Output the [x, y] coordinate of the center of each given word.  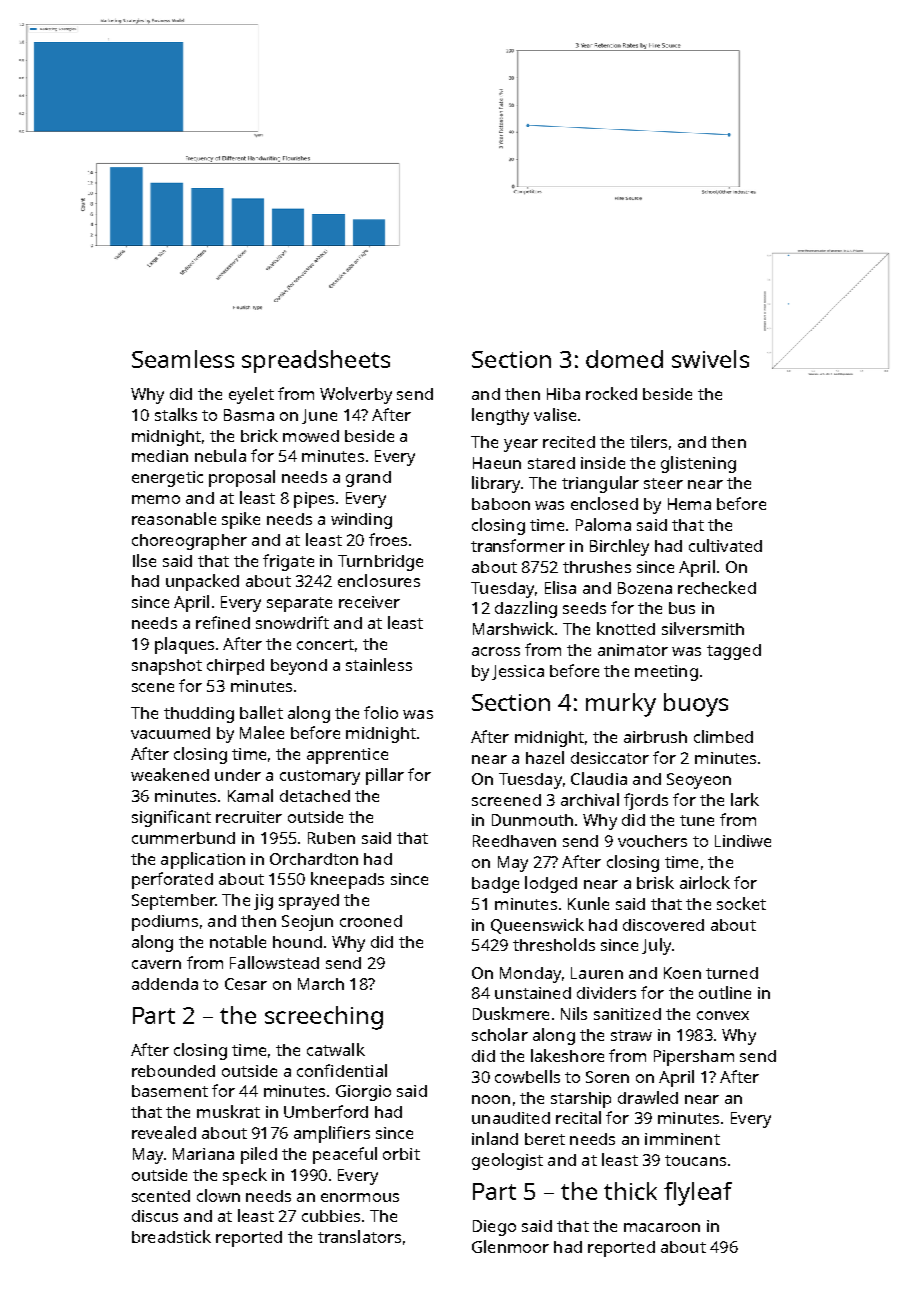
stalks [176, 414]
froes [388, 539]
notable [238, 941]
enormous [360, 1197]
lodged [551, 884]
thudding [199, 715]
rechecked [717, 587]
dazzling [526, 609]
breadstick [171, 1236]
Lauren [597, 973]
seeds [584, 608]
